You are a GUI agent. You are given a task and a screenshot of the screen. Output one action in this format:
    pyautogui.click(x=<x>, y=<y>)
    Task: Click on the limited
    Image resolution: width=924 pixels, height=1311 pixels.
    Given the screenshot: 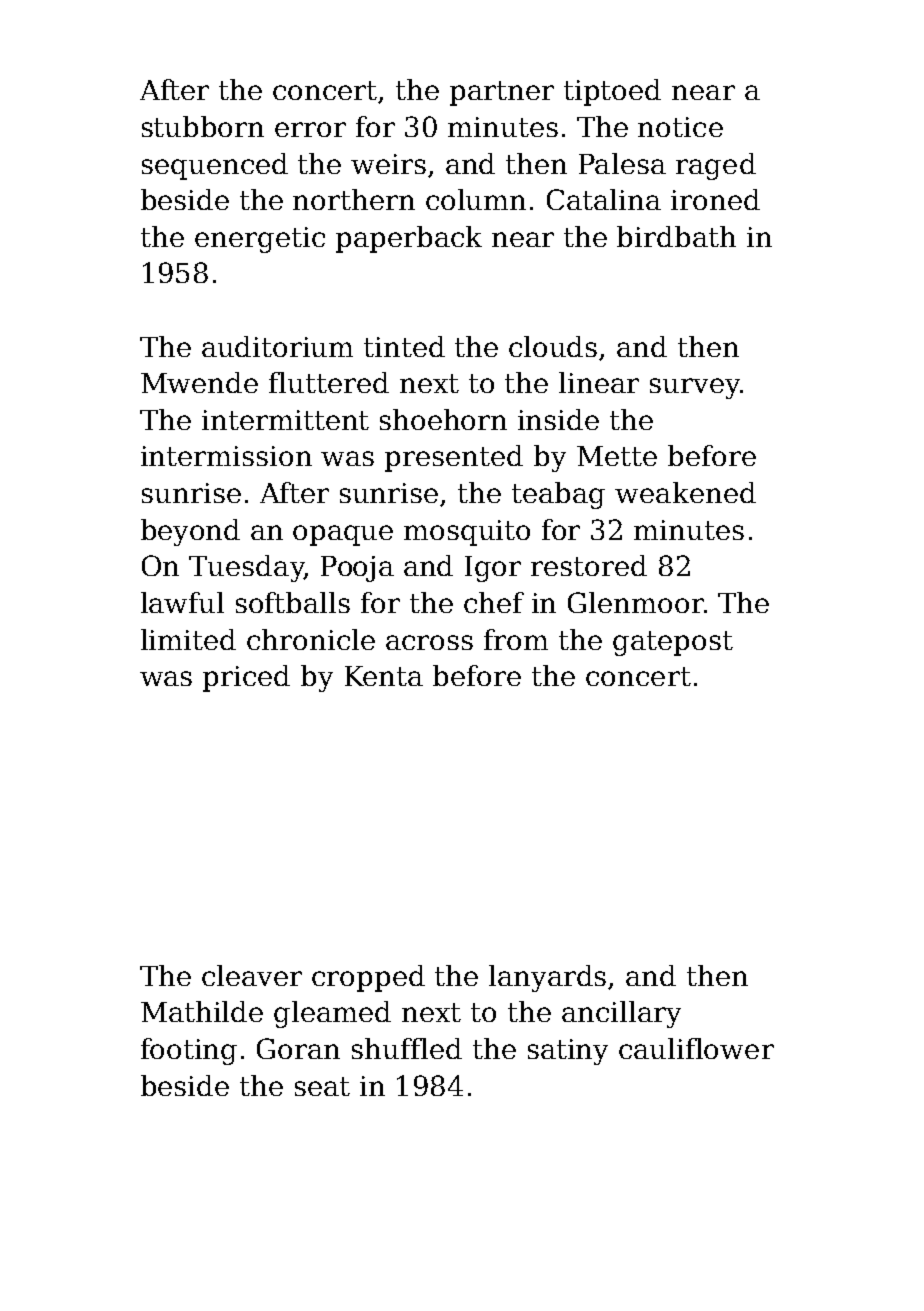 What is the action you would take?
    pyautogui.click(x=188, y=639)
